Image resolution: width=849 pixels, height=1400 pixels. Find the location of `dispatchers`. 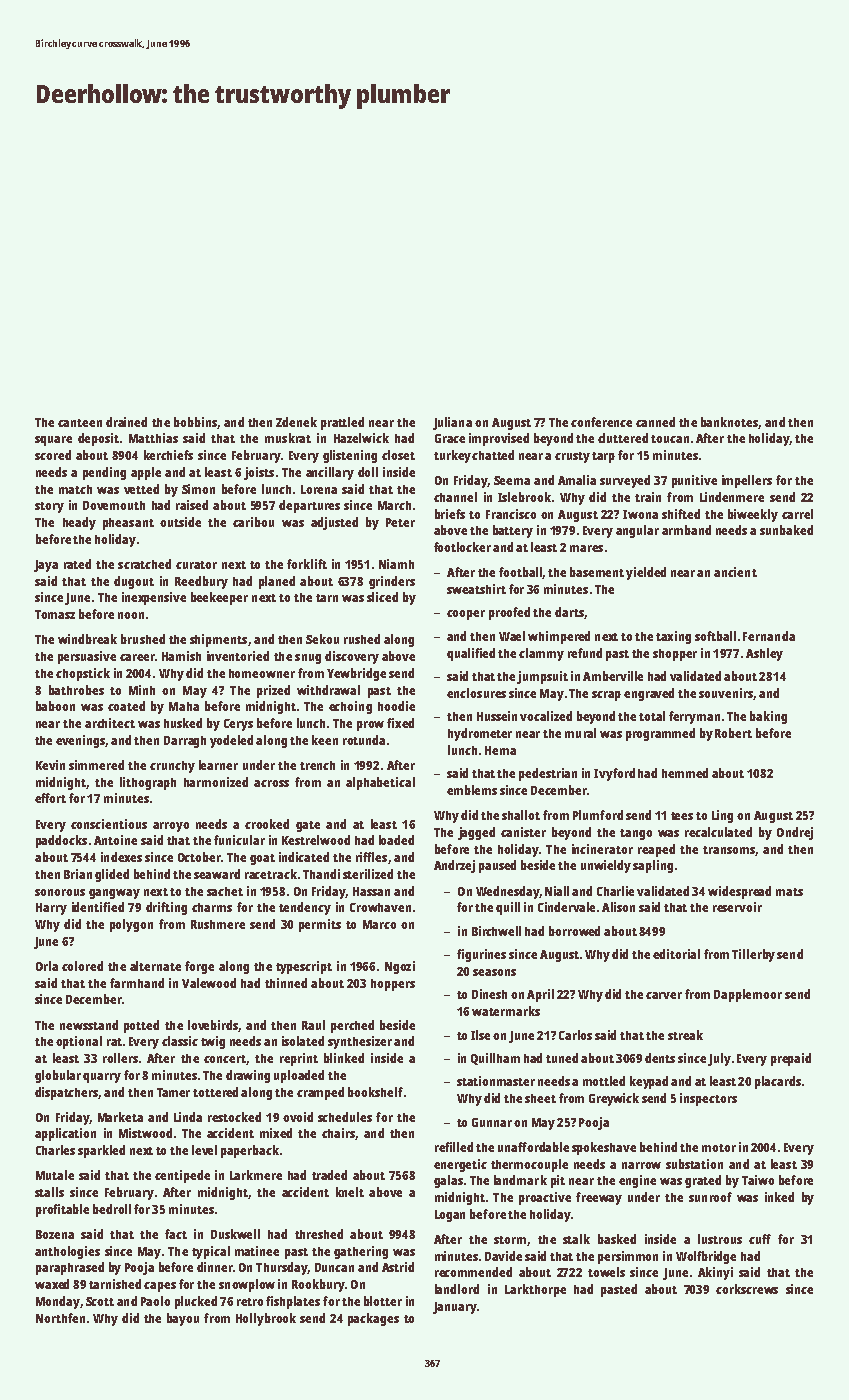

dispatchers is located at coordinates (67, 1093).
